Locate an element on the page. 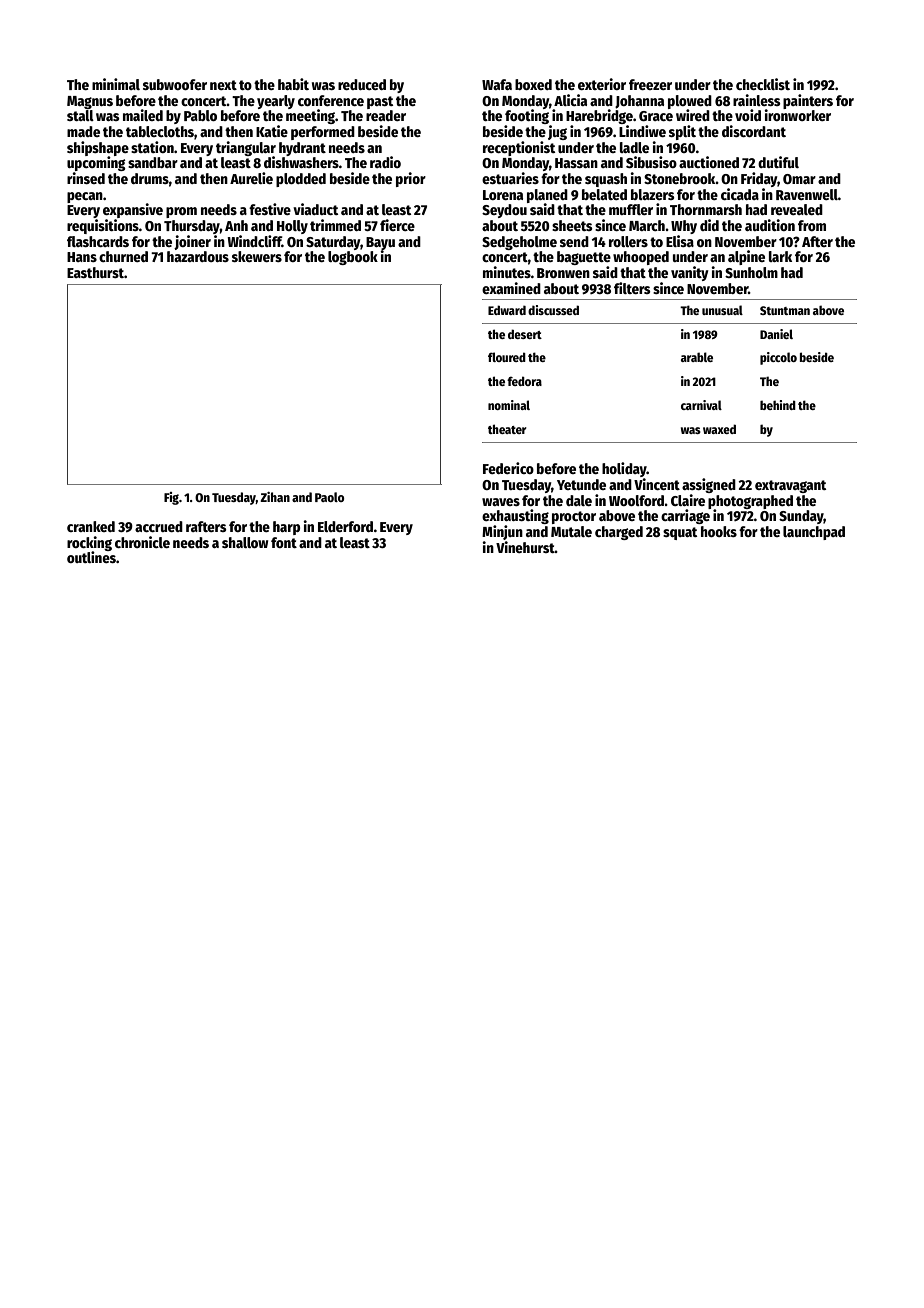 This page has height=1308, width=924. accrued is located at coordinates (159, 526).
